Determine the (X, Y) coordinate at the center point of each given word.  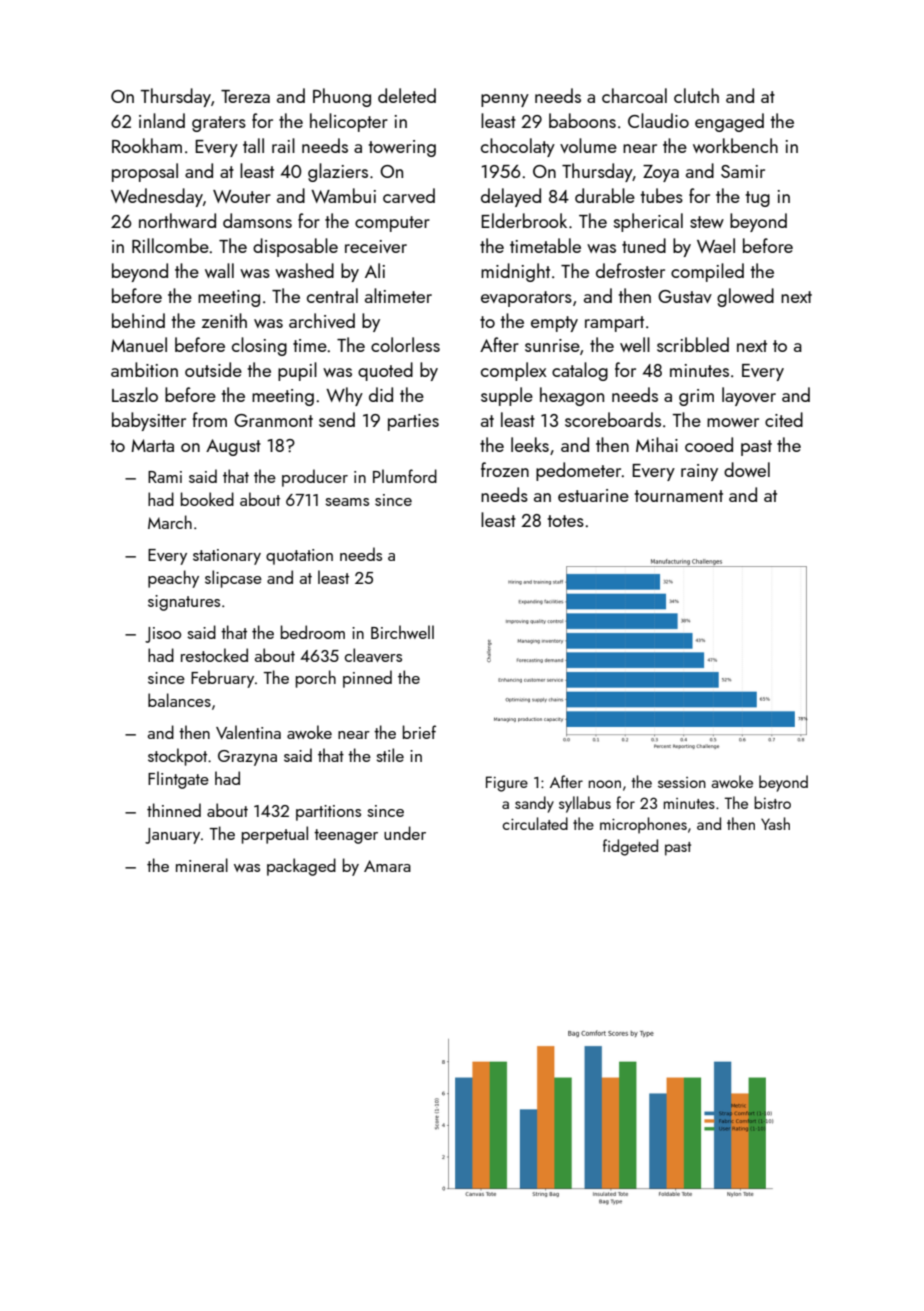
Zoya (661, 173)
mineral (202, 865)
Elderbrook (524, 220)
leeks (530, 444)
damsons (257, 220)
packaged (301, 867)
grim (696, 397)
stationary (227, 557)
